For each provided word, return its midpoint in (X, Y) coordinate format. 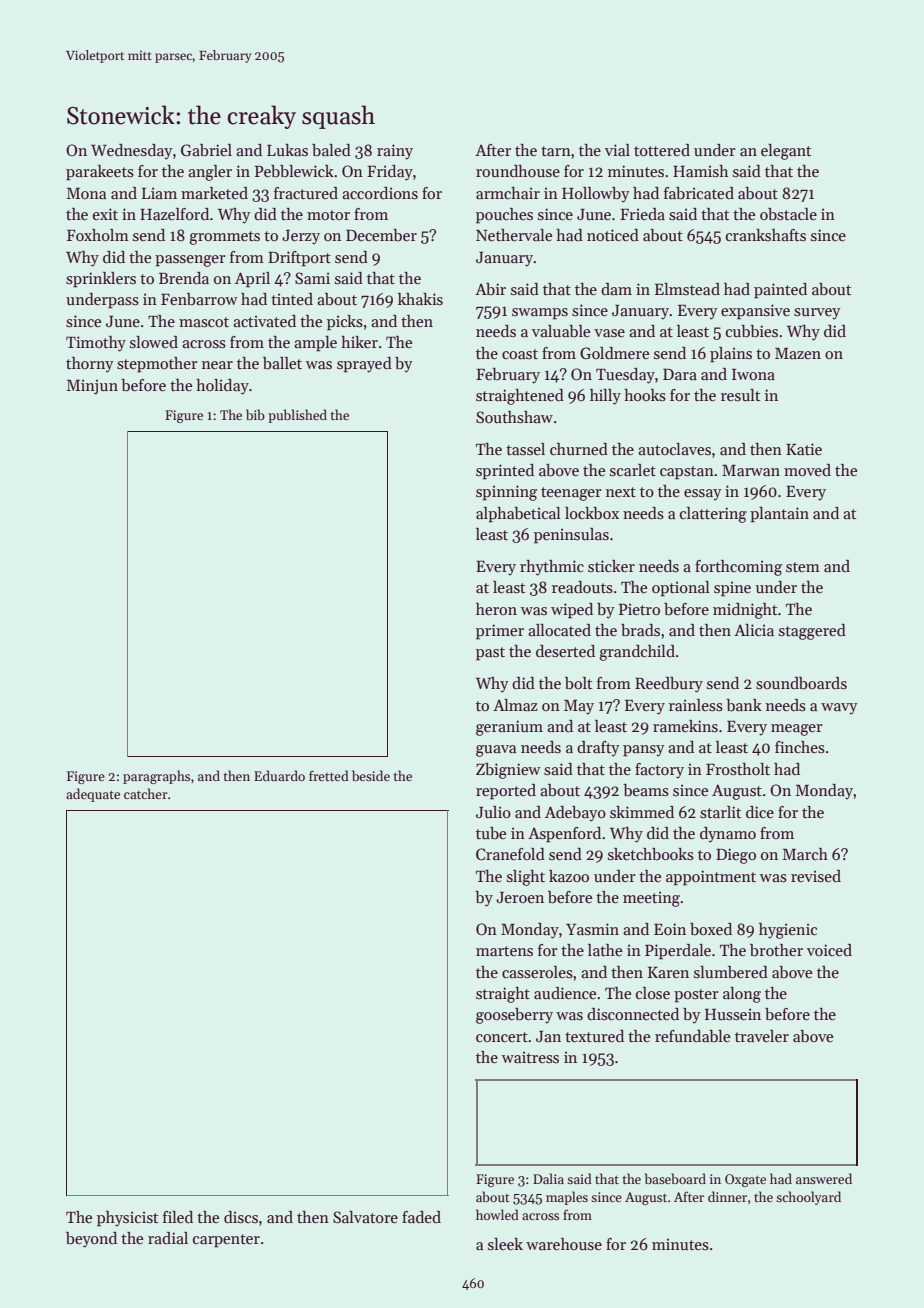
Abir (490, 289)
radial (168, 1238)
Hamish (700, 171)
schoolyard (808, 1198)
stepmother (157, 365)
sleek (505, 1244)
